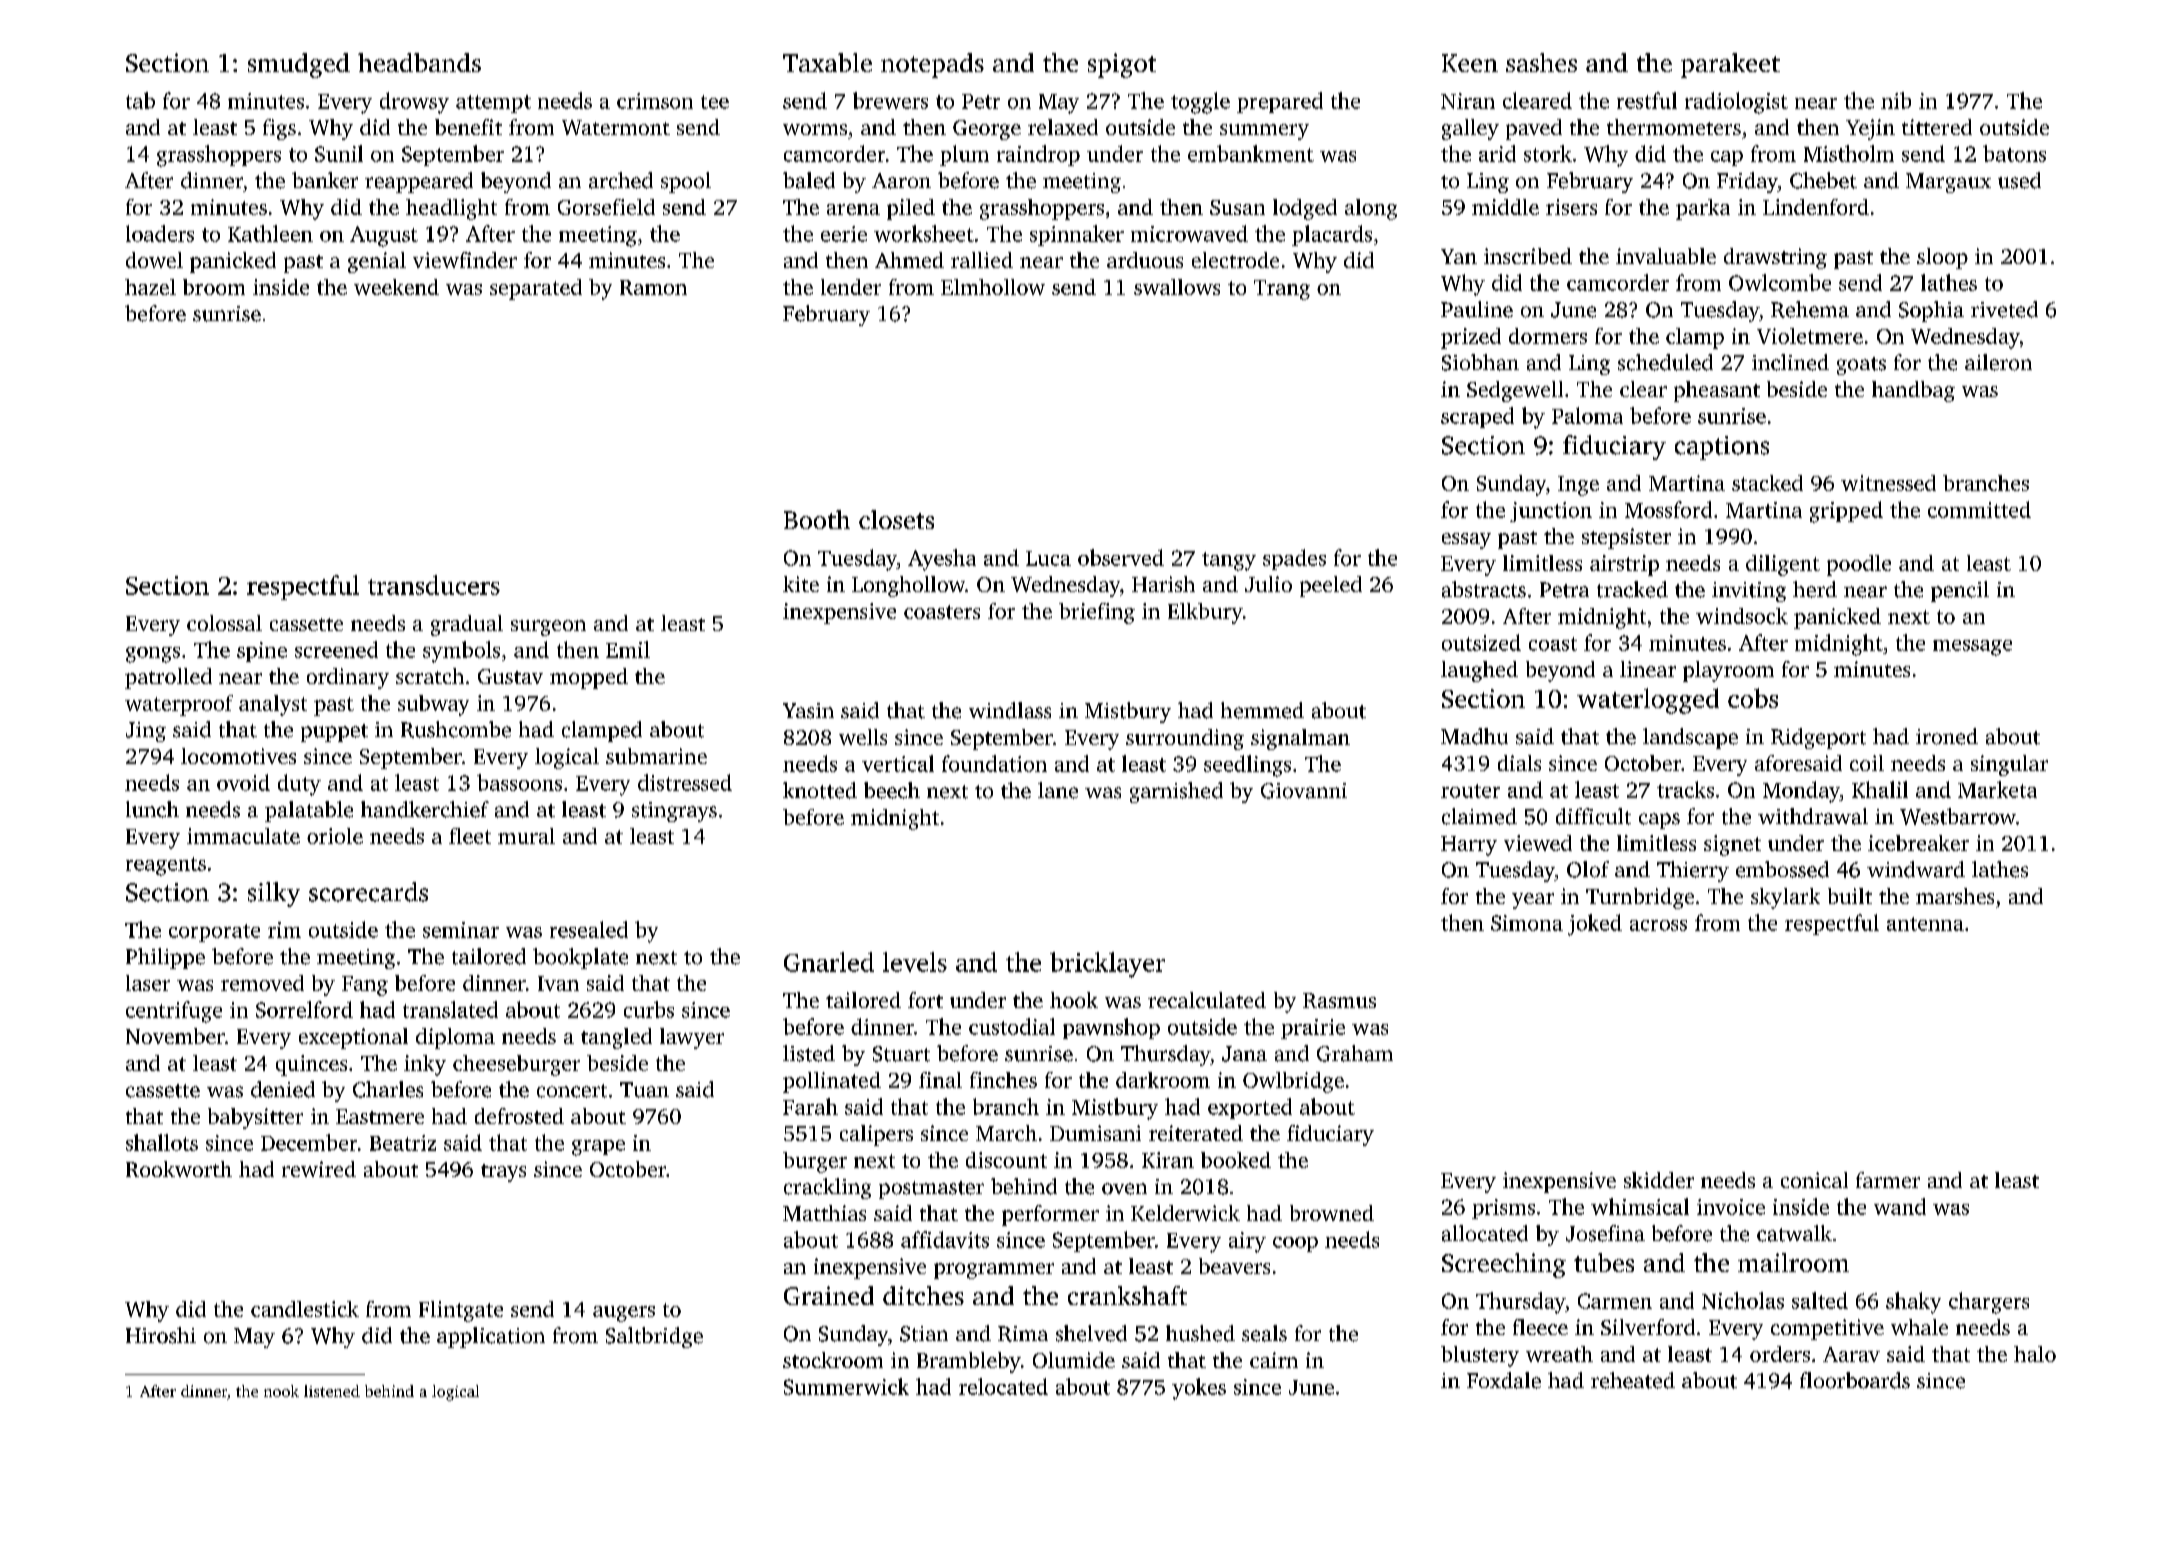 The image size is (2183, 1543). I want to click on prepared, so click(1280, 102).
